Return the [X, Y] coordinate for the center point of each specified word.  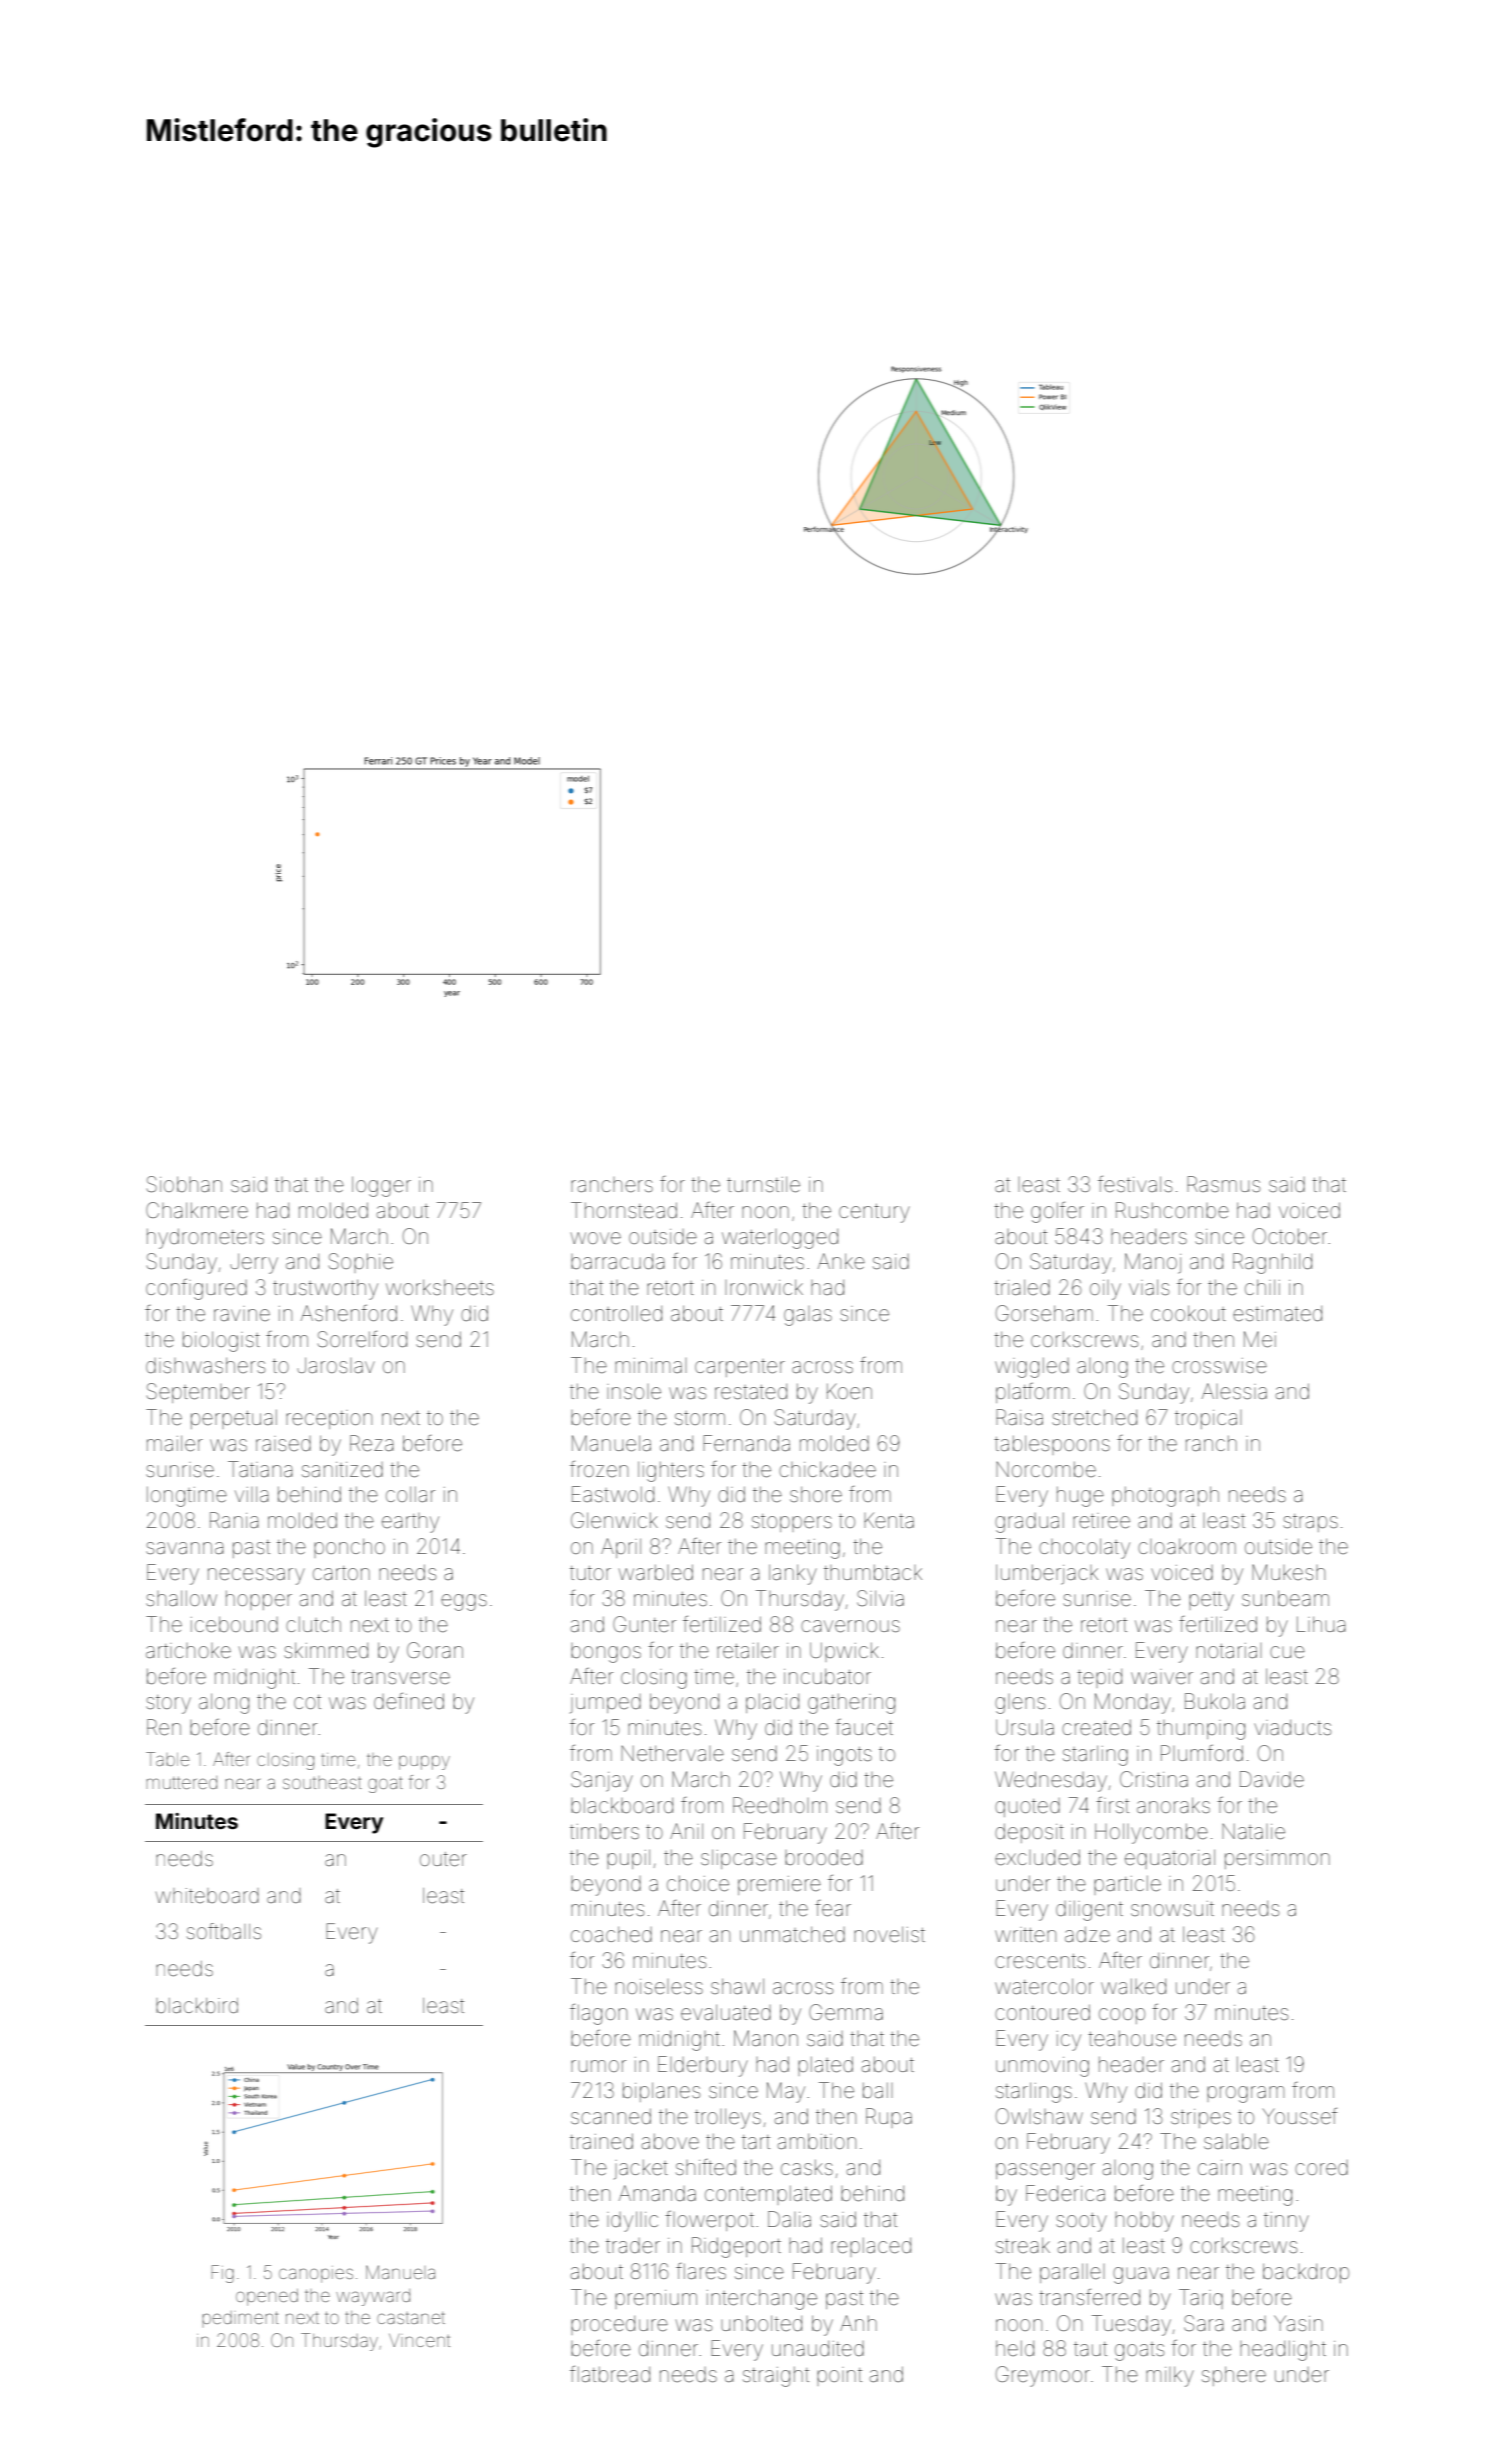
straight [776, 2377]
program [1245, 2094]
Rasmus [1223, 1184]
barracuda [618, 1261]
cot [307, 1702]
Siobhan [184, 1184]
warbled [656, 1572]
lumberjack [1047, 1574]
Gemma [846, 2012]
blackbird [197, 2005]
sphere [1234, 2376]
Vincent [419, 2340]
